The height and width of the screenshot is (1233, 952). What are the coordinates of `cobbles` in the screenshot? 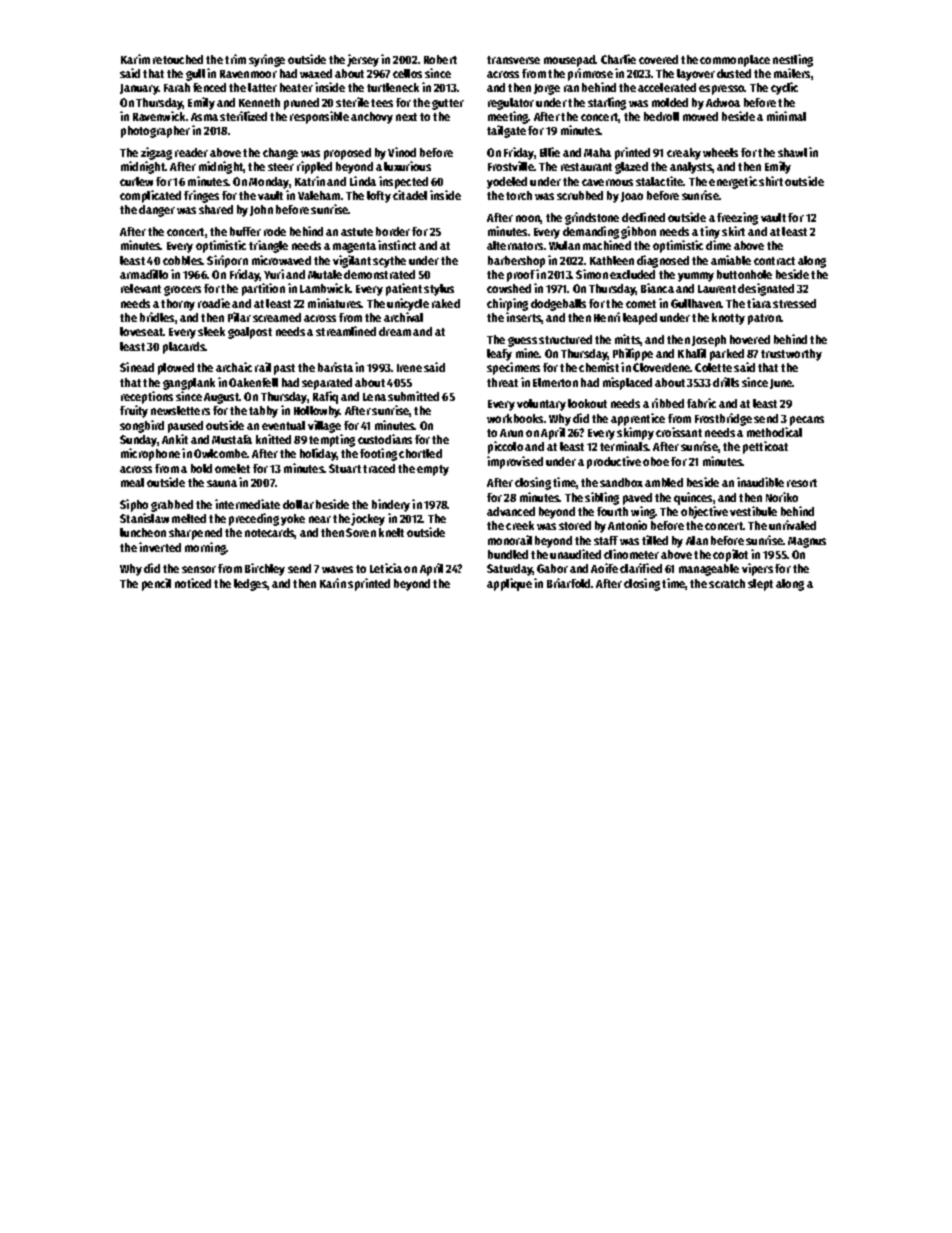 It's located at (183, 260).
